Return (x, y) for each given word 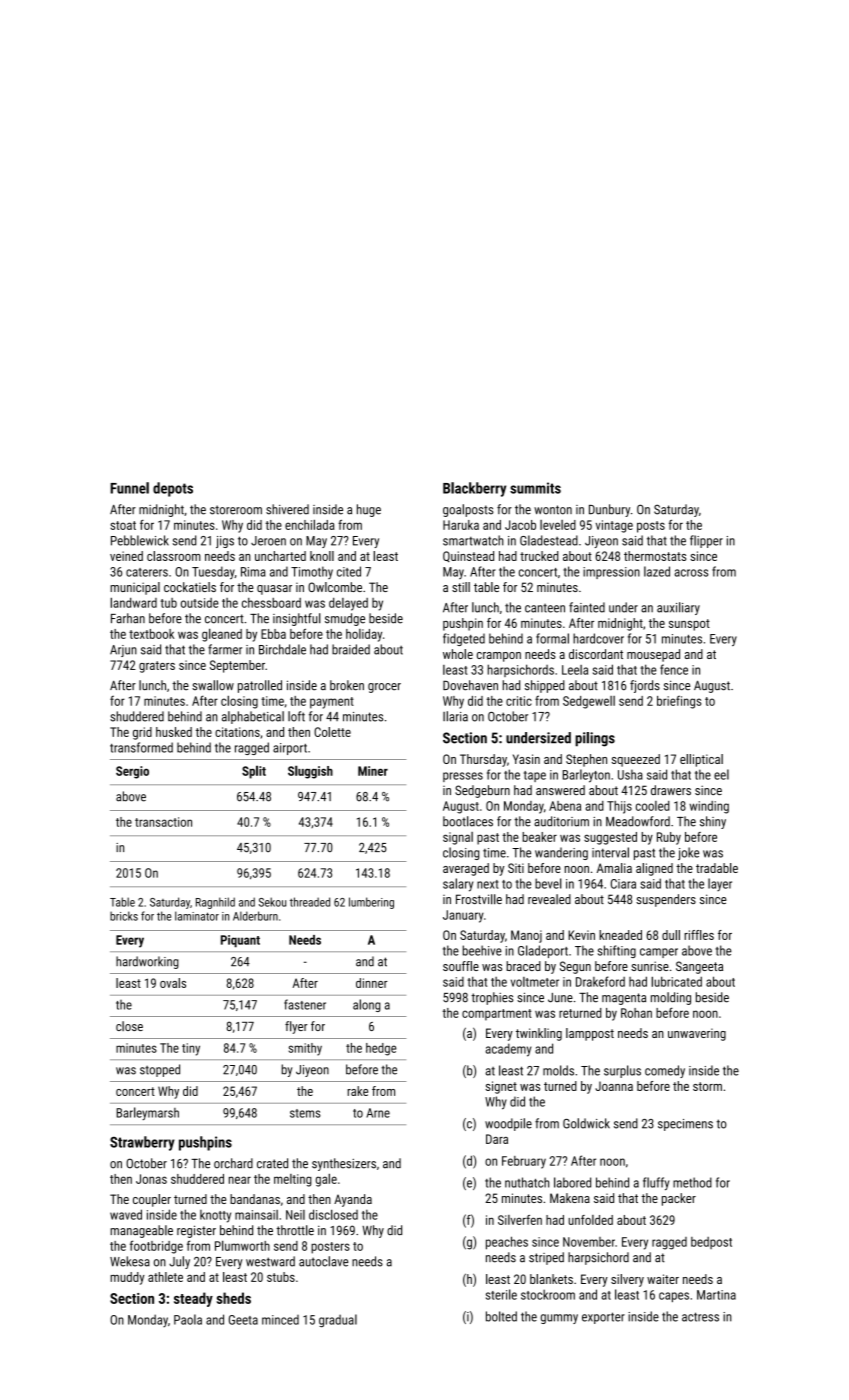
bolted (501, 1316)
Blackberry (474, 489)
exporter (603, 1318)
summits (535, 488)
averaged (466, 869)
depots (173, 489)
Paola (188, 1319)
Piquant (240, 941)
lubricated (676, 981)
